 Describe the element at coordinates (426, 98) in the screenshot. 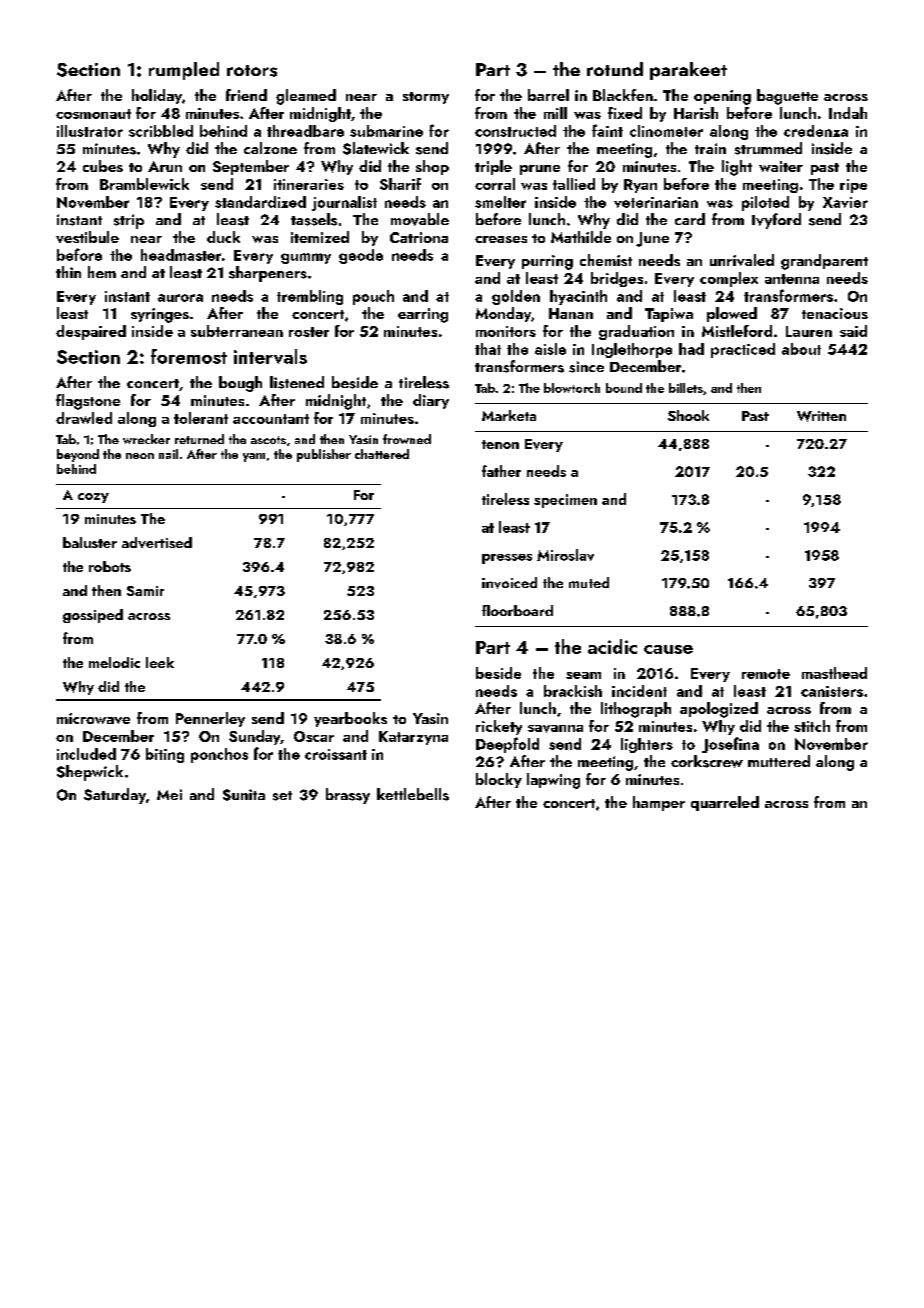

I see `stormy` at that location.
